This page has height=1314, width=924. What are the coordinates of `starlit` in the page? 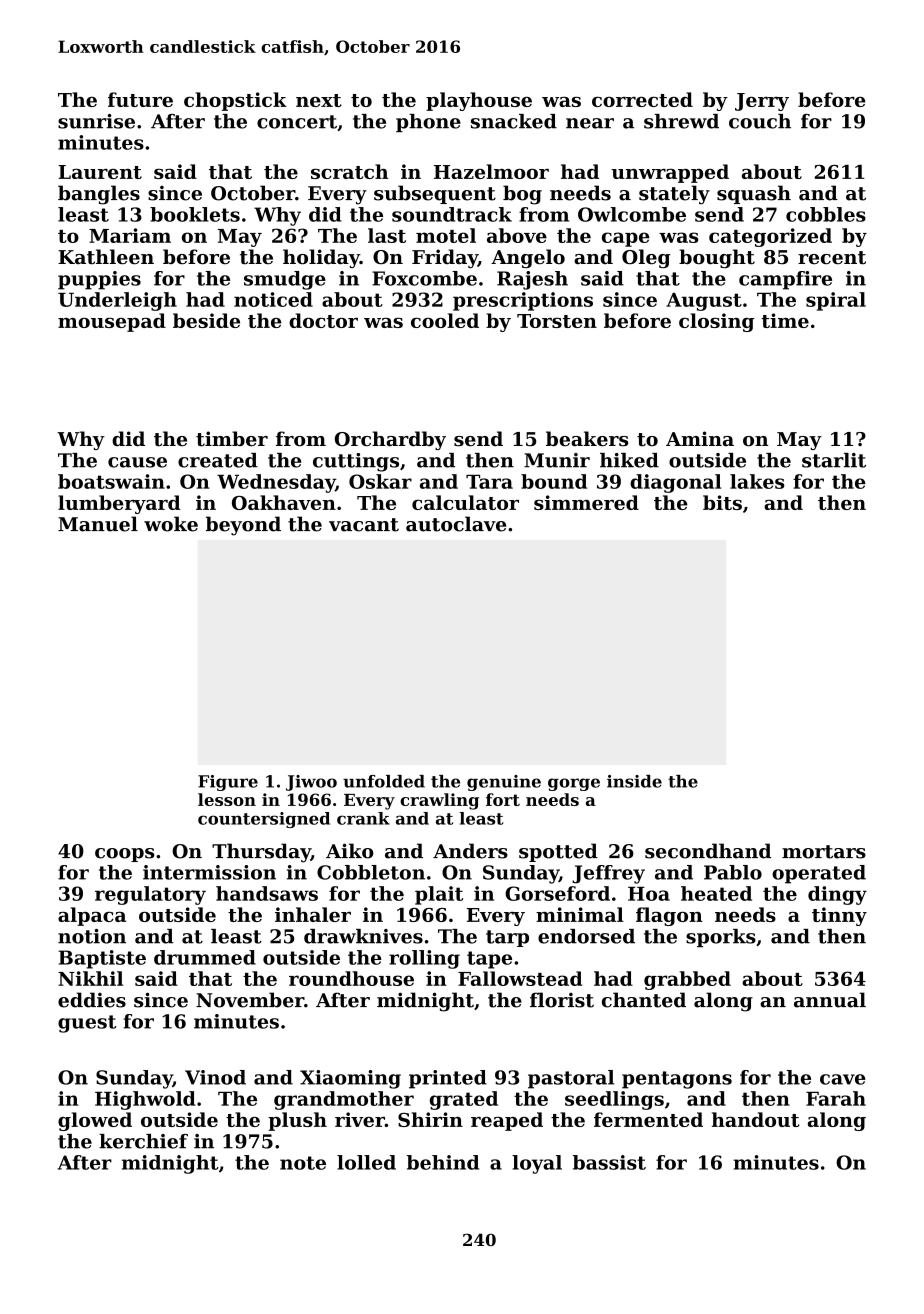 It's located at (834, 460).
